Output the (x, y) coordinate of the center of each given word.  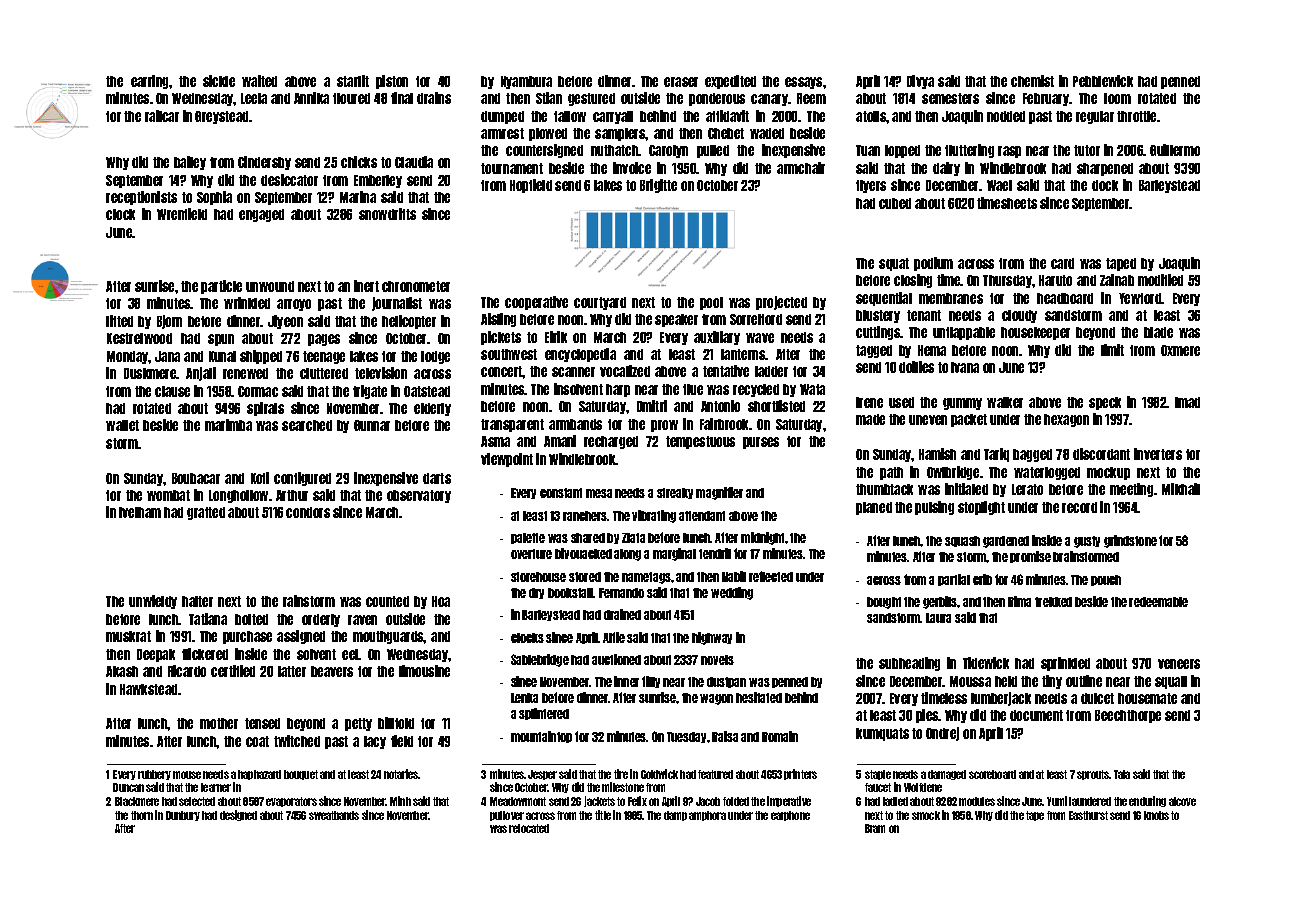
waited (259, 81)
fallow (570, 116)
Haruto (1055, 280)
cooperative (536, 303)
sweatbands (334, 815)
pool (711, 303)
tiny (1052, 682)
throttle (1136, 116)
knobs (1156, 815)
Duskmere (150, 373)
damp (675, 816)
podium (933, 264)
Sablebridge (540, 660)
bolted (251, 619)
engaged (261, 215)
